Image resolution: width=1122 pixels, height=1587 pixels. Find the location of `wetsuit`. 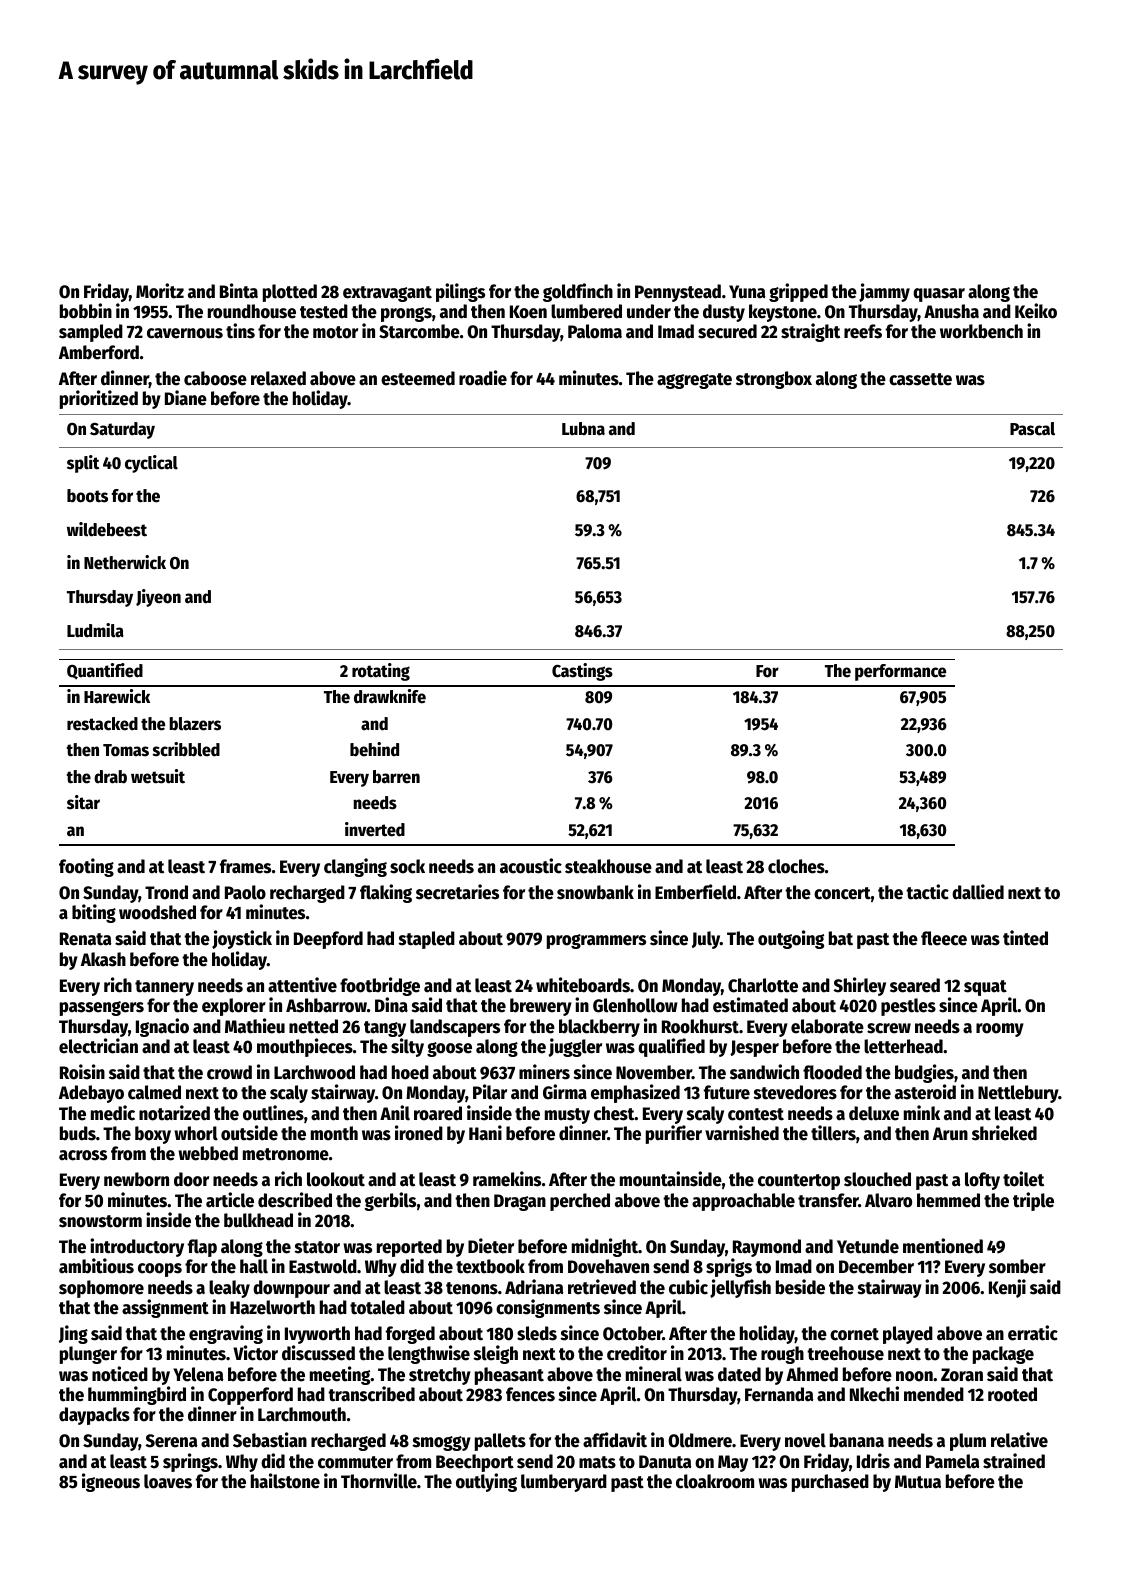

wetsuit is located at coordinates (158, 776).
